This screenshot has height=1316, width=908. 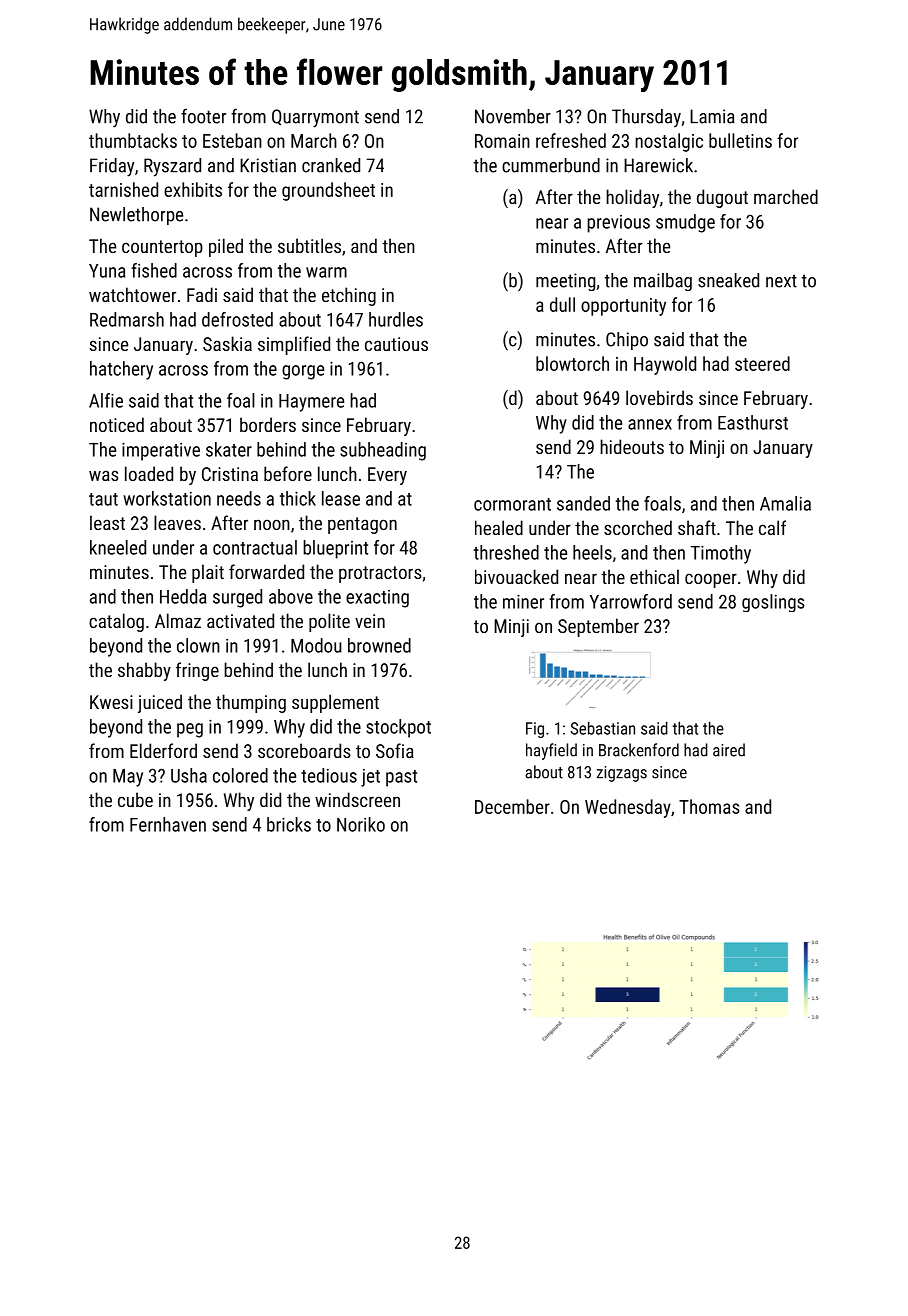 What do you see at coordinates (583, 503) in the screenshot?
I see `sanded` at bounding box center [583, 503].
